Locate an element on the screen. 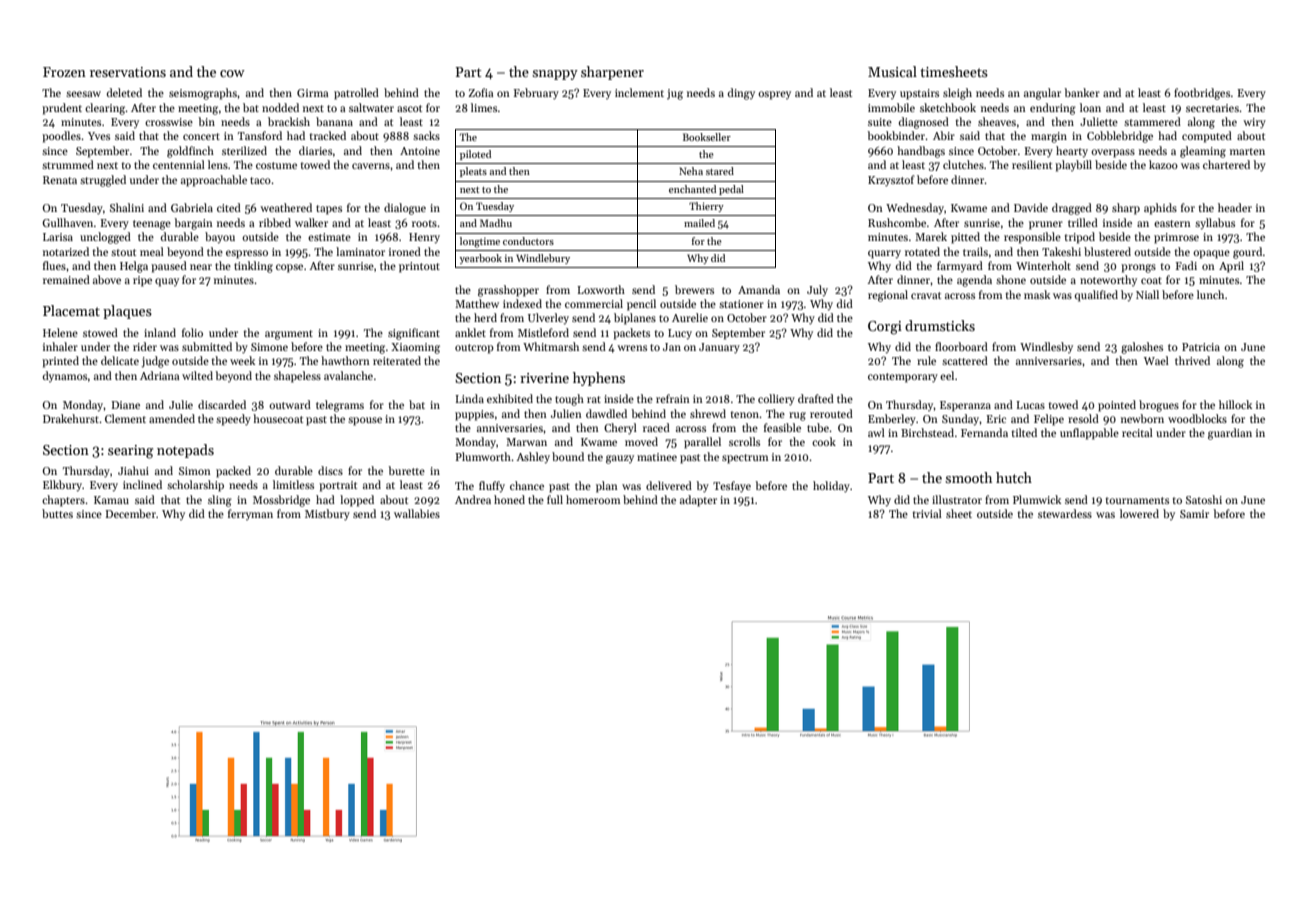 This screenshot has width=1308, height=924. Larisa is located at coordinates (58, 237).
